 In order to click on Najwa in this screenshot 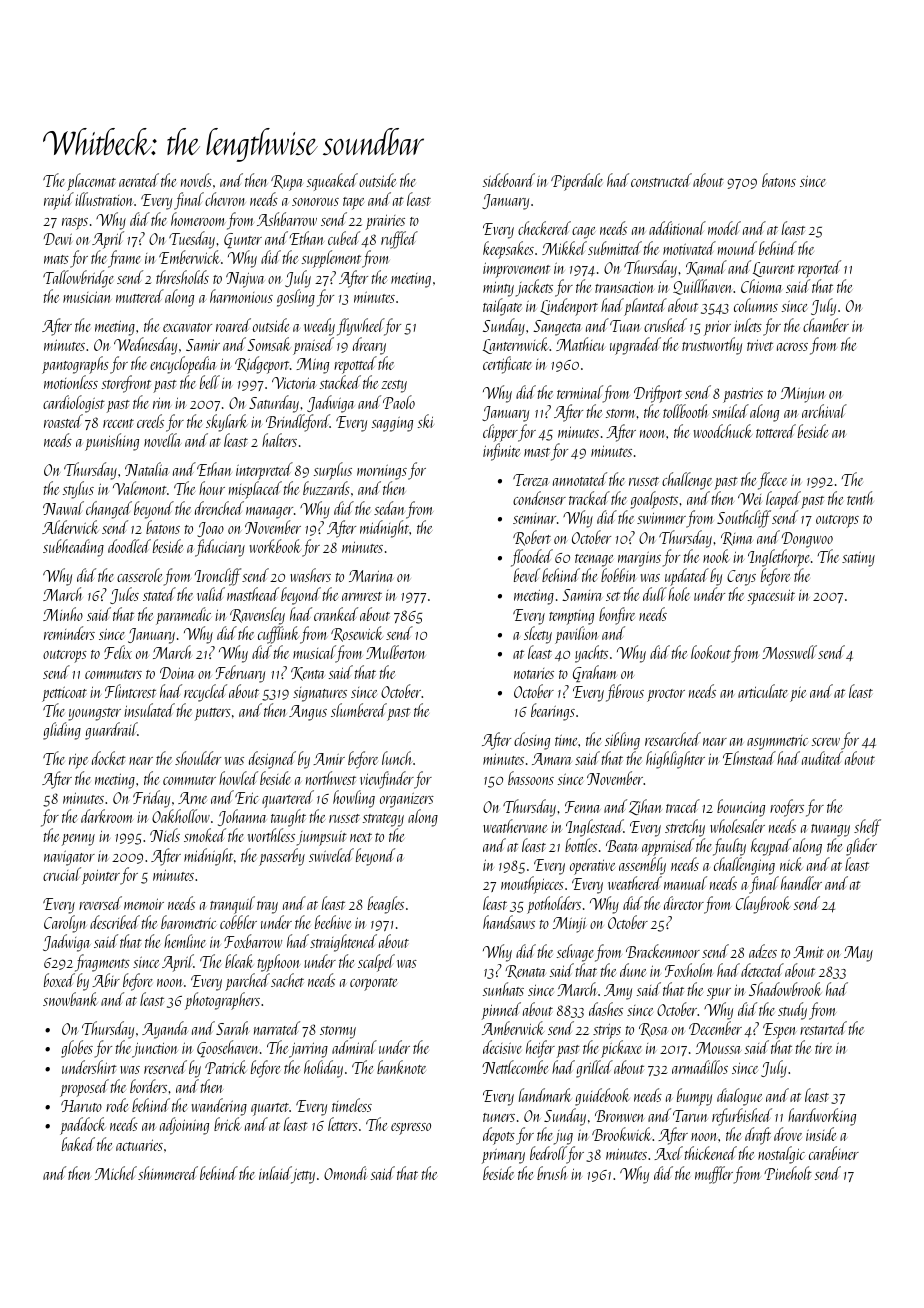, I will do `click(245, 280)`.
